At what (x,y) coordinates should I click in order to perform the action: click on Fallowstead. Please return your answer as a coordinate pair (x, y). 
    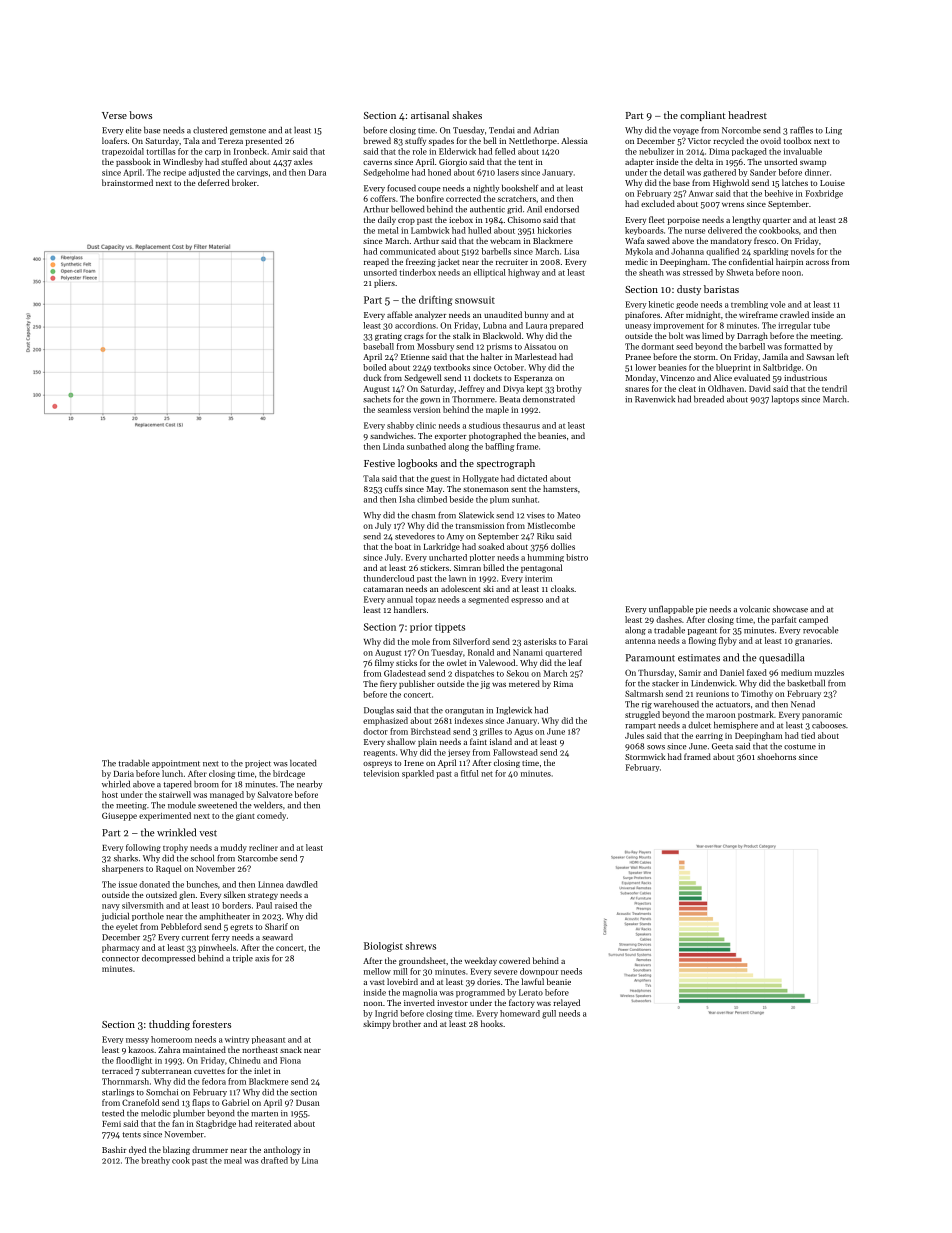
    Looking at the image, I should click on (515, 752).
